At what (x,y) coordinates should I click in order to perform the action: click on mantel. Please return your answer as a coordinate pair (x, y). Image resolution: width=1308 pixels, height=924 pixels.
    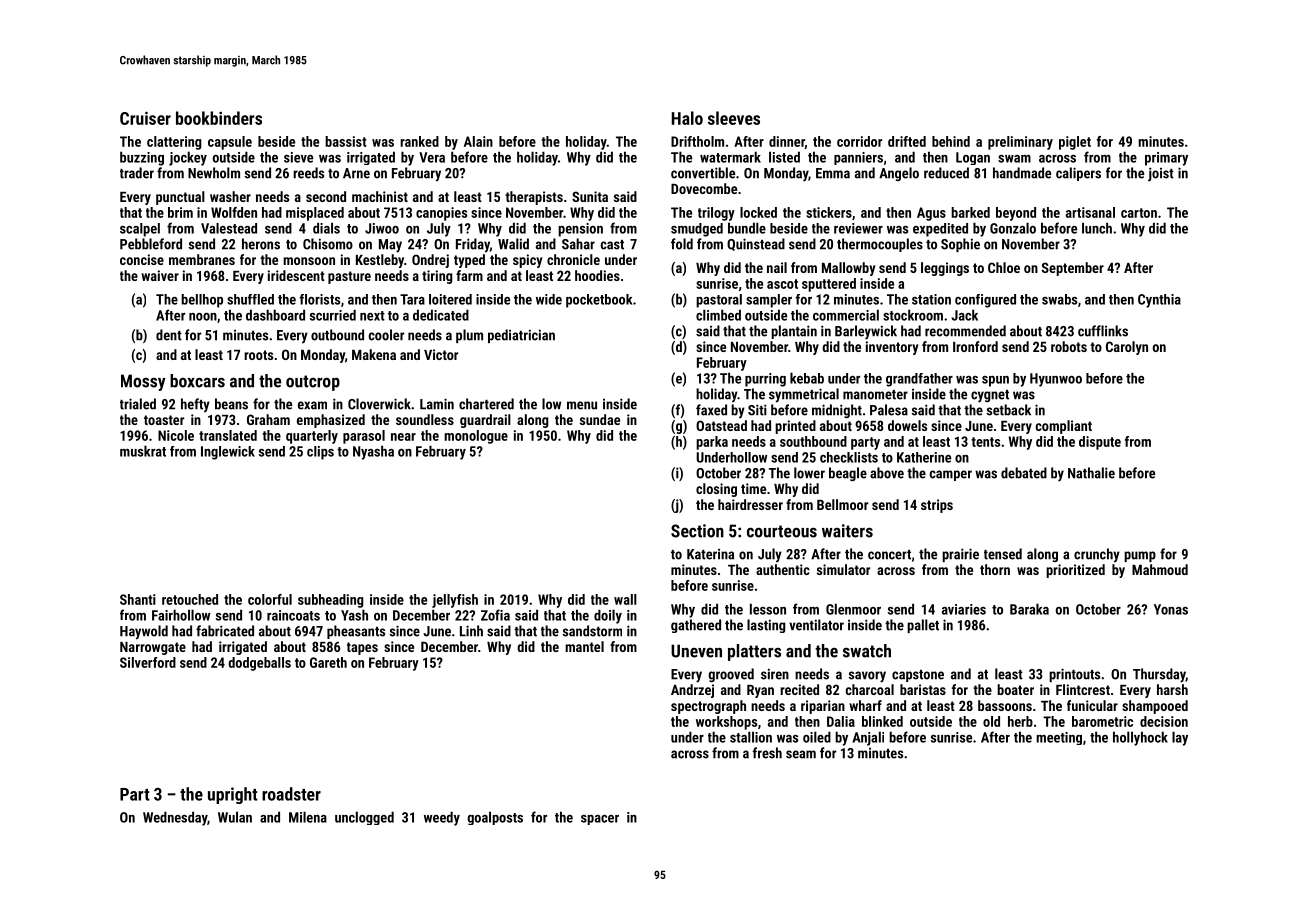
    Looking at the image, I should click on (584, 646).
